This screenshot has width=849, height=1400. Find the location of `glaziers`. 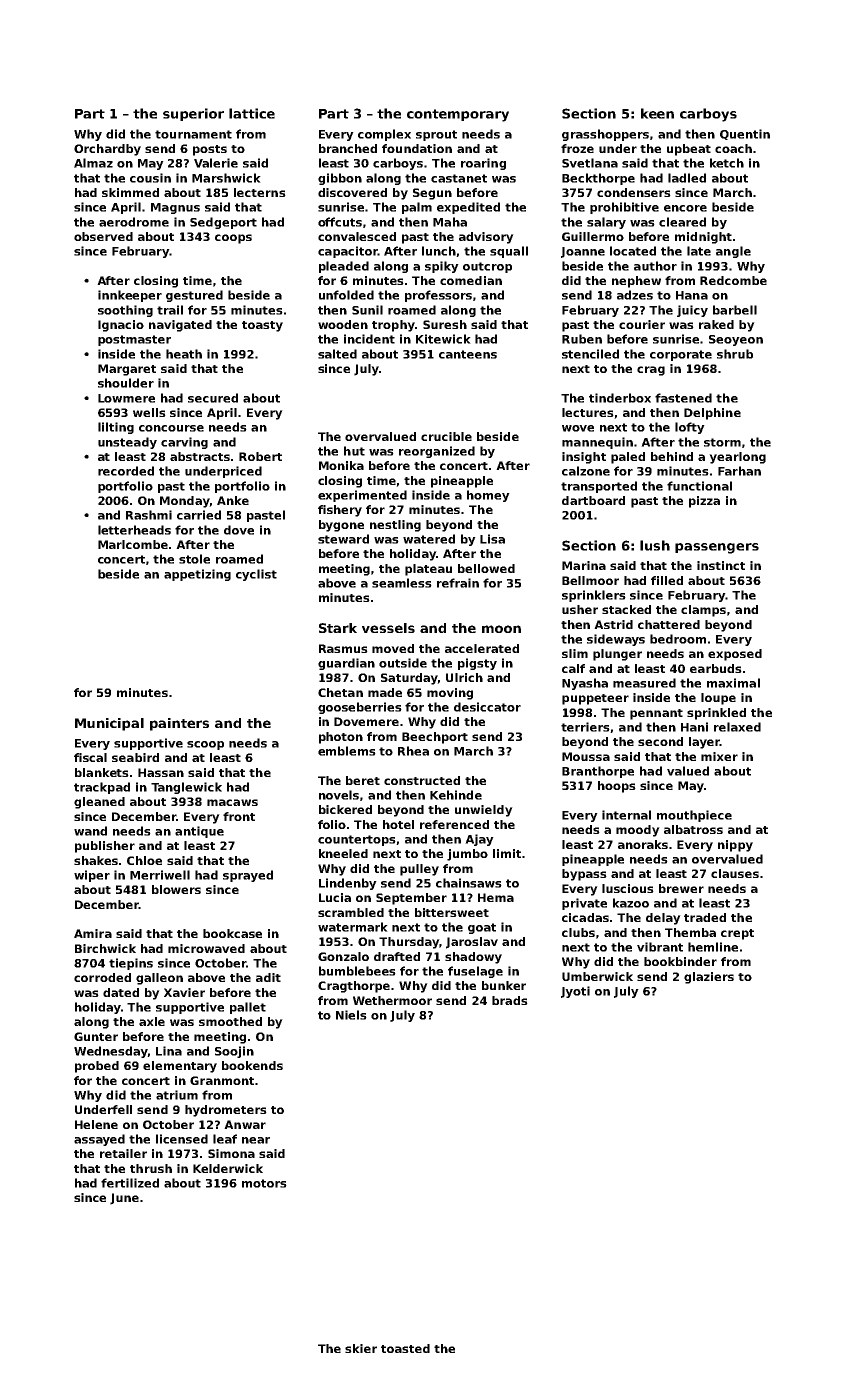

glaziers is located at coordinates (709, 978).
